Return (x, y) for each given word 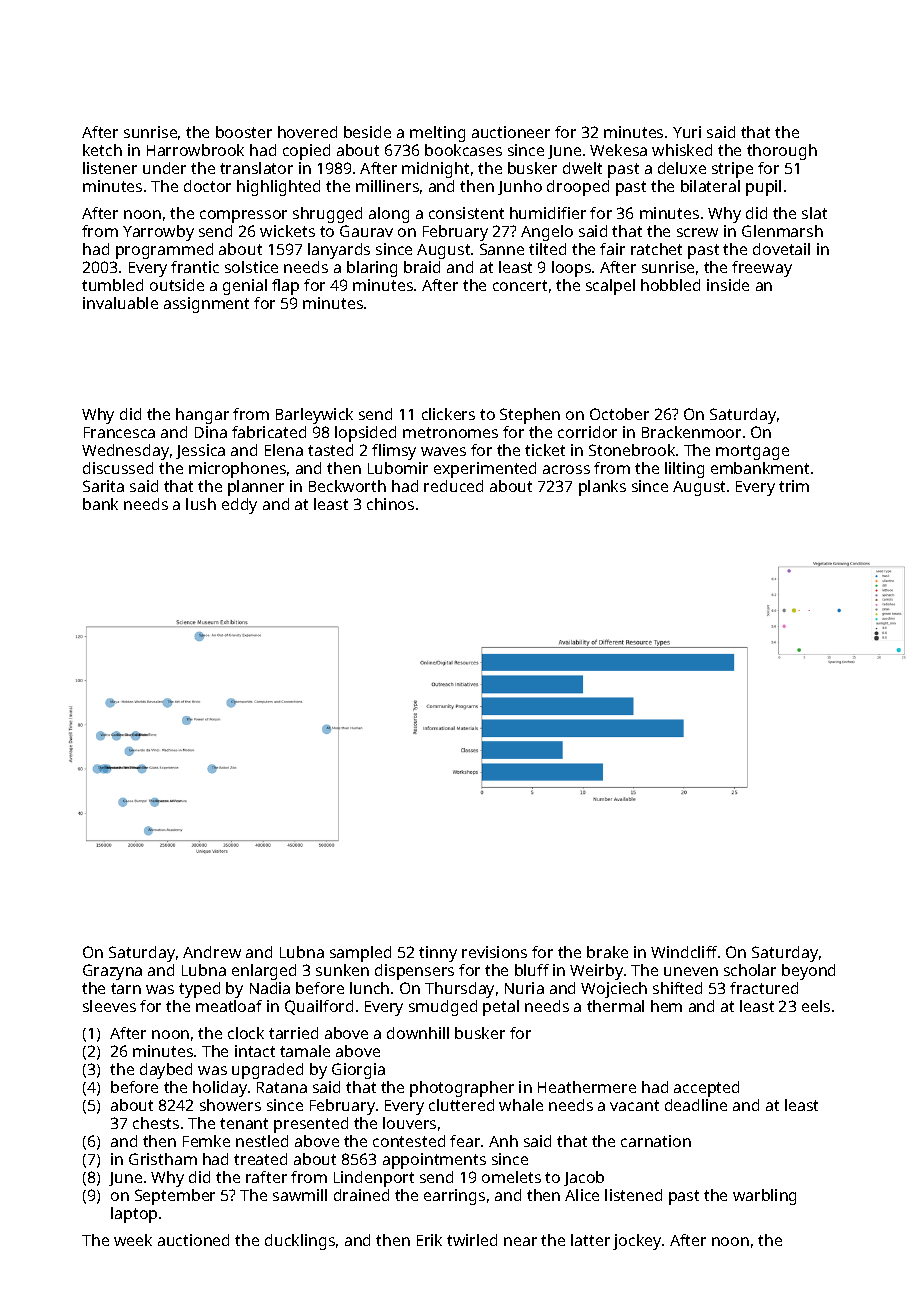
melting (437, 134)
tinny (438, 954)
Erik (429, 1240)
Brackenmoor (691, 432)
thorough (782, 152)
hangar (202, 416)
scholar (750, 970)
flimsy (394, 452)
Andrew (212, 952)
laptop (134, 1215)
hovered (307, 132)
